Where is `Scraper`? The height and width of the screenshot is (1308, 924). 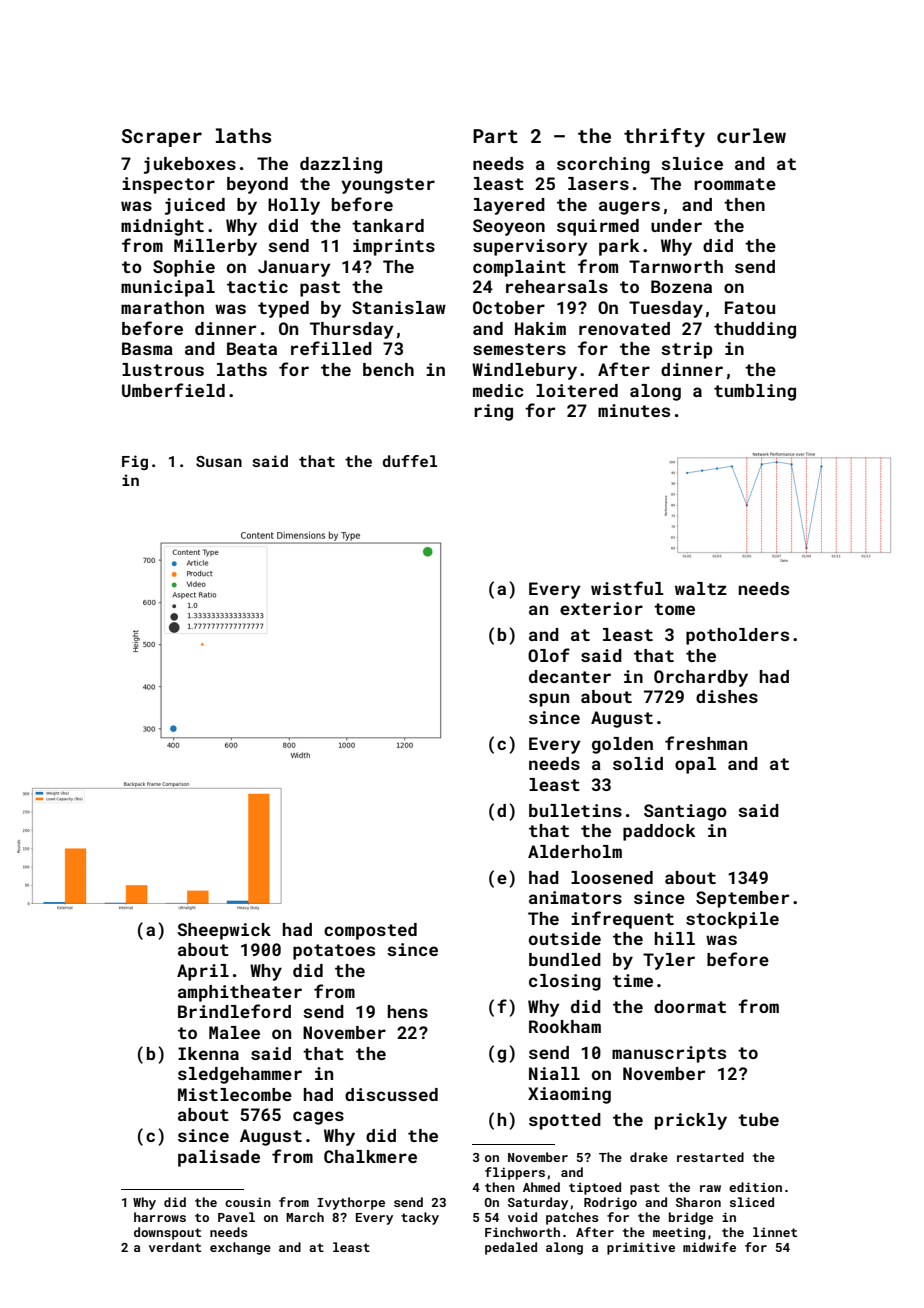
Scraper is located at coordinates (162, 138).
